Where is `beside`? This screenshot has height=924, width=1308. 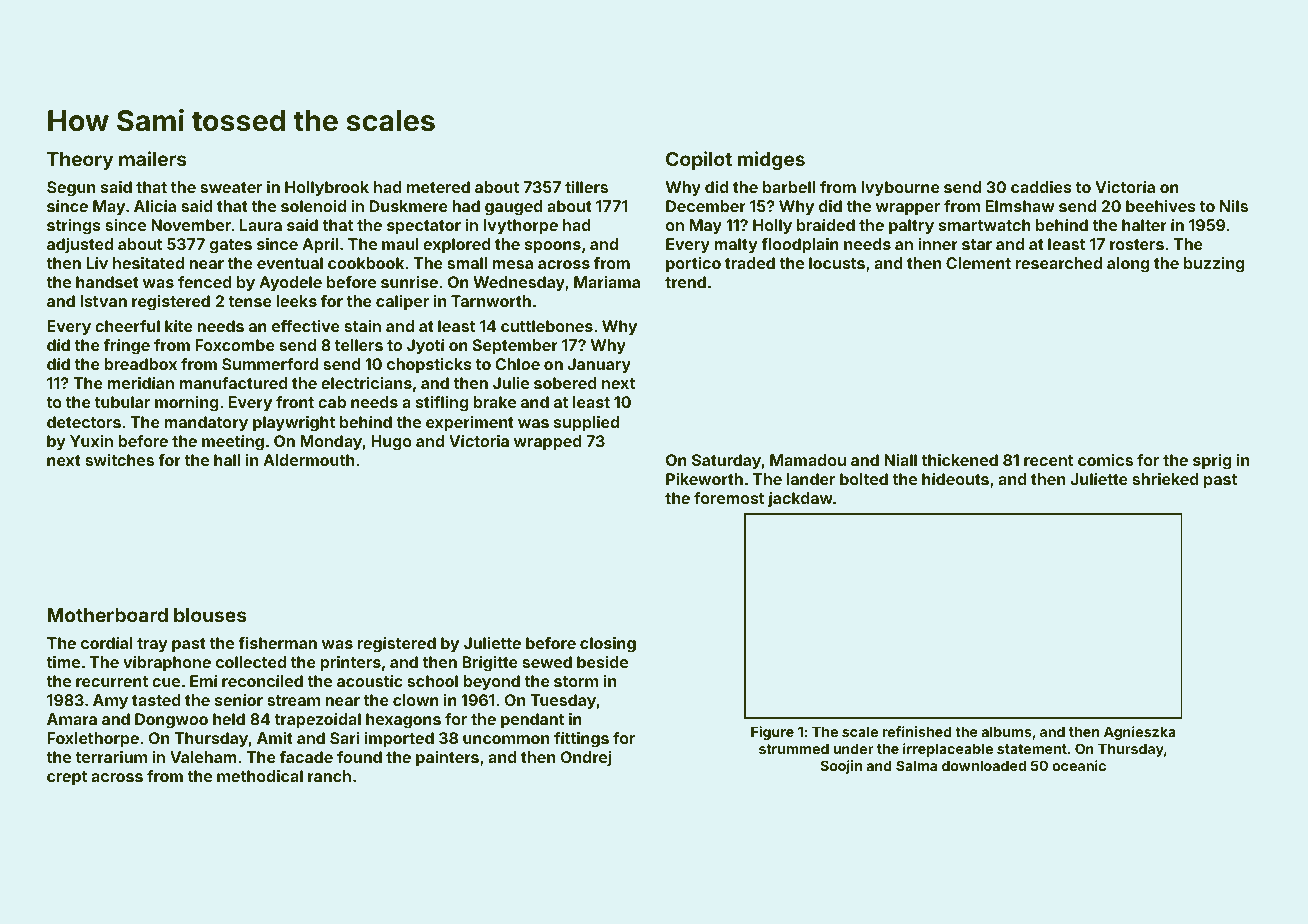
beside is located at coordinates (602, 662).
